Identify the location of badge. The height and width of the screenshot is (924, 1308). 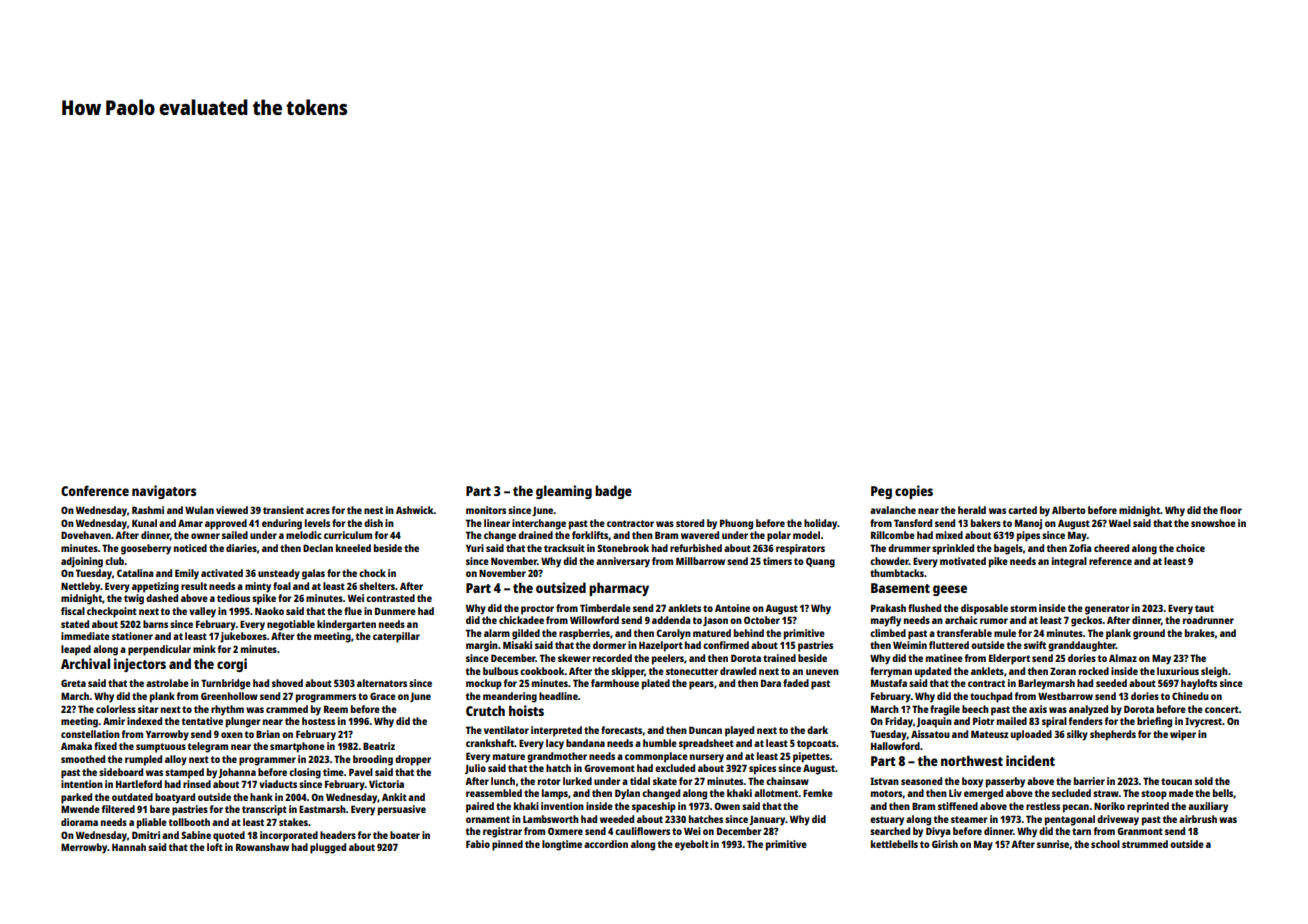
(613, 492).
